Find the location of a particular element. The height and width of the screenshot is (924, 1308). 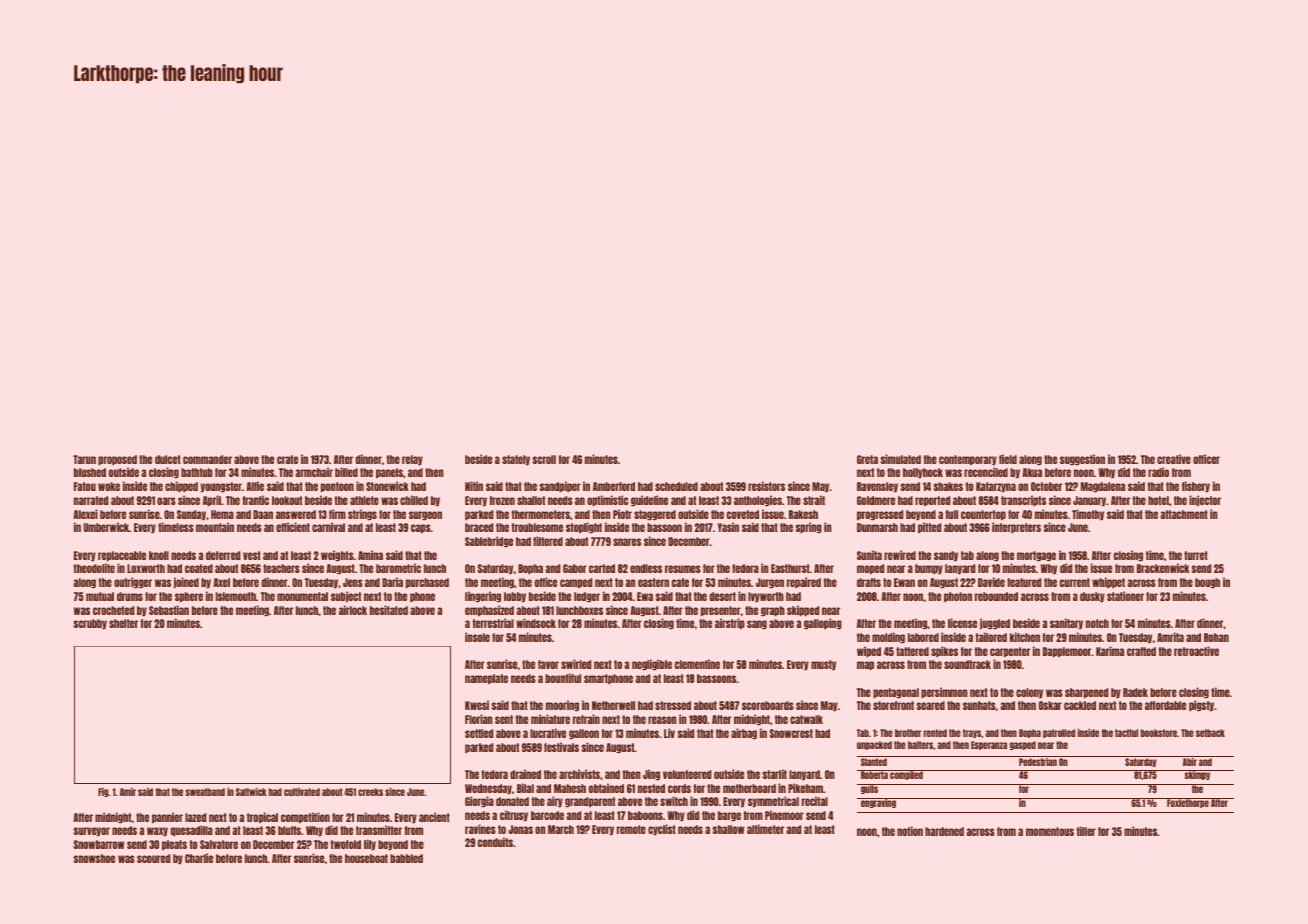

Amberford is located at coordinates (614, 486).
